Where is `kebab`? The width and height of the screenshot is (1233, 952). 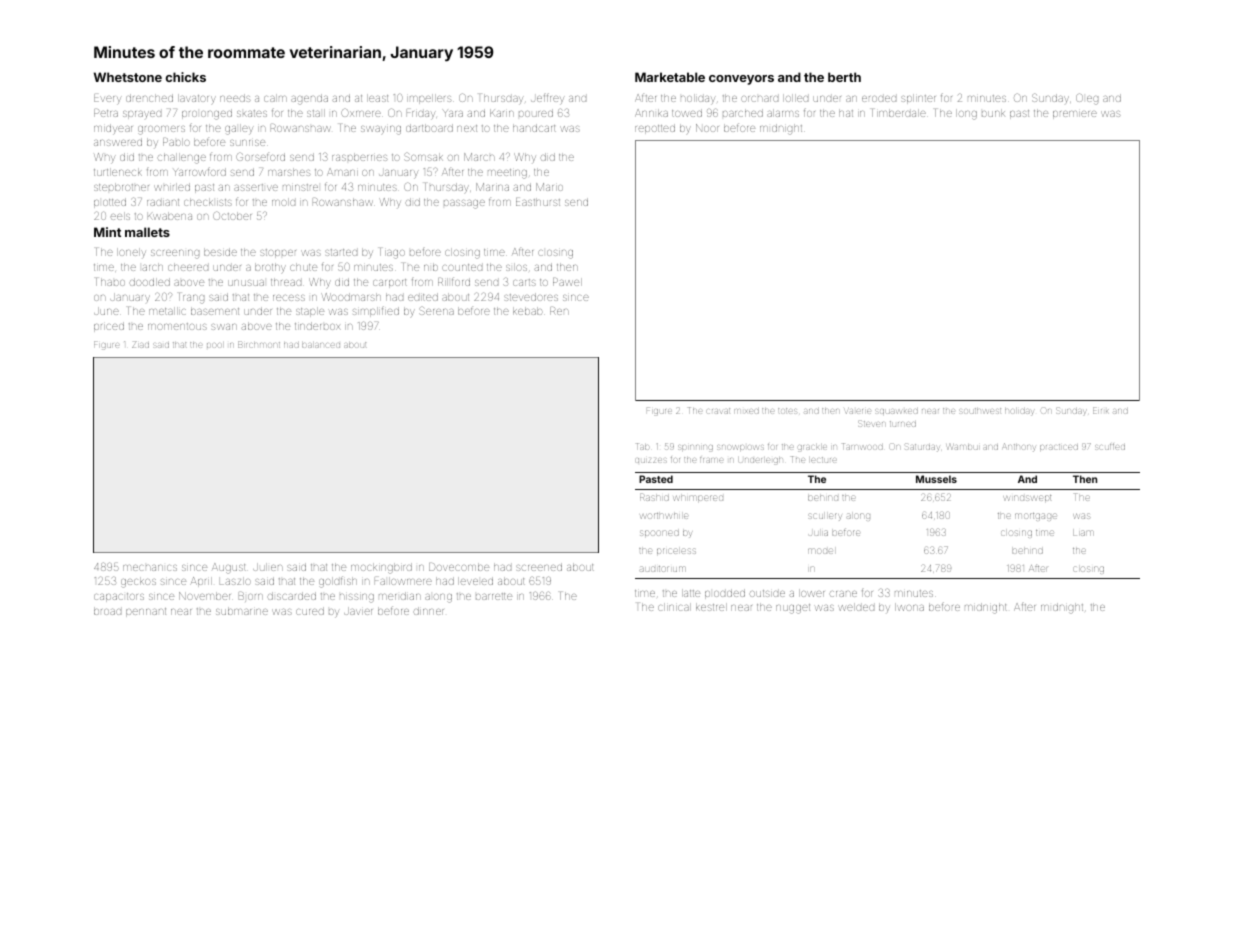
kebab is located at coordinates (527, 311).
